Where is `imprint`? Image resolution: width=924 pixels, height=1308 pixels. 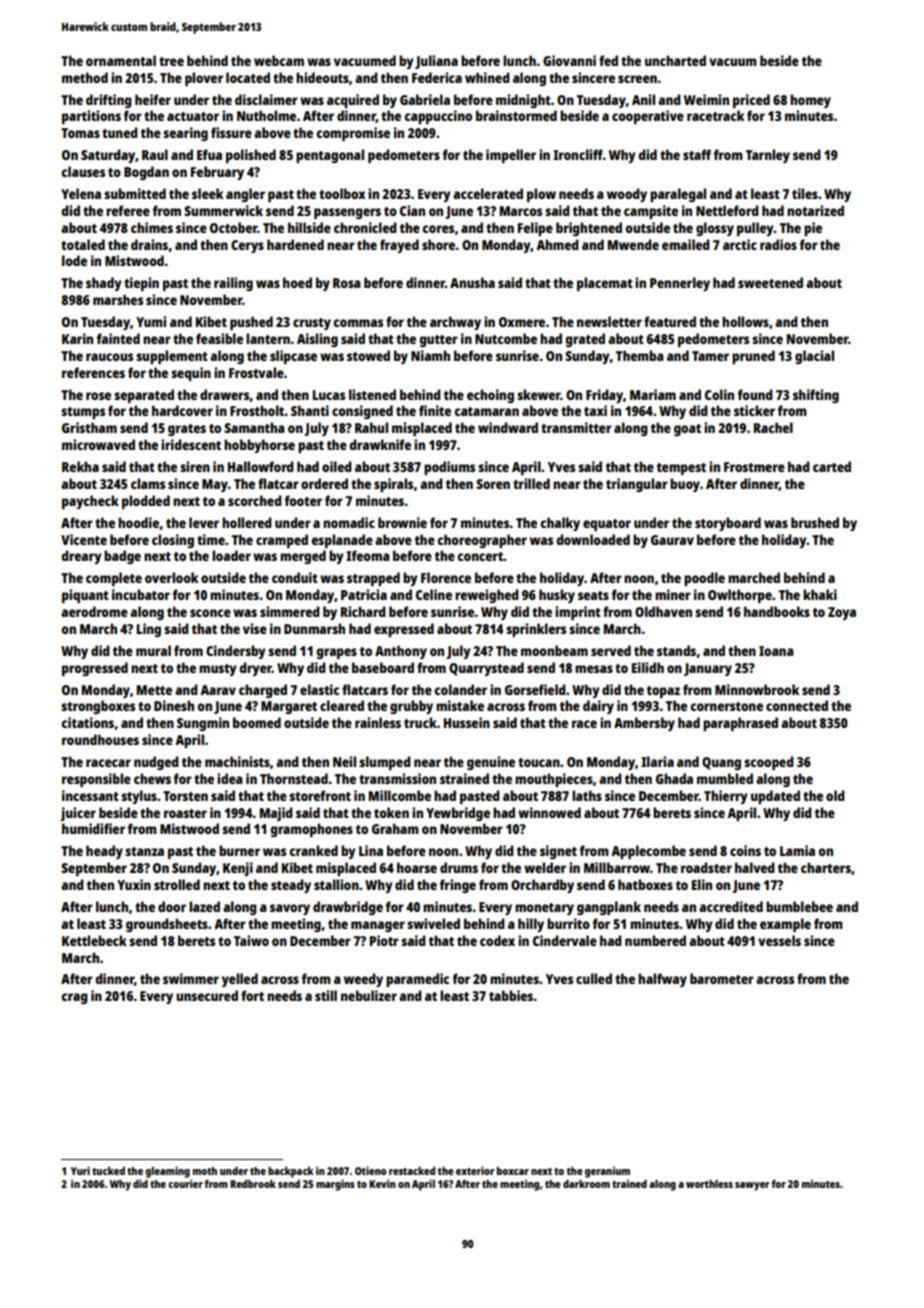 imprint is located at coordinates (578, 613).
